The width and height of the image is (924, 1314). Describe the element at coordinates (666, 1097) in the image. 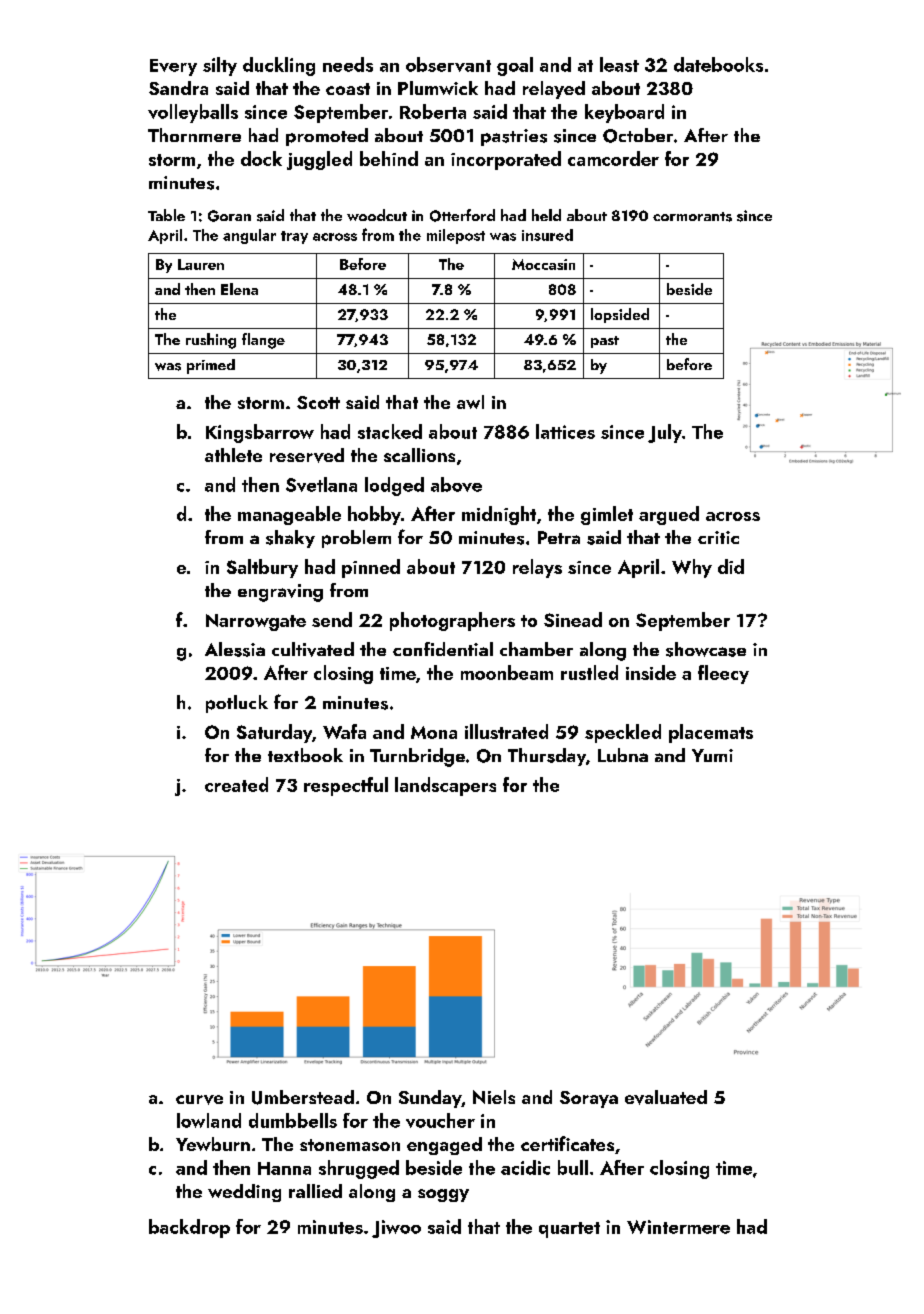

I see `evaluated` at that location.
